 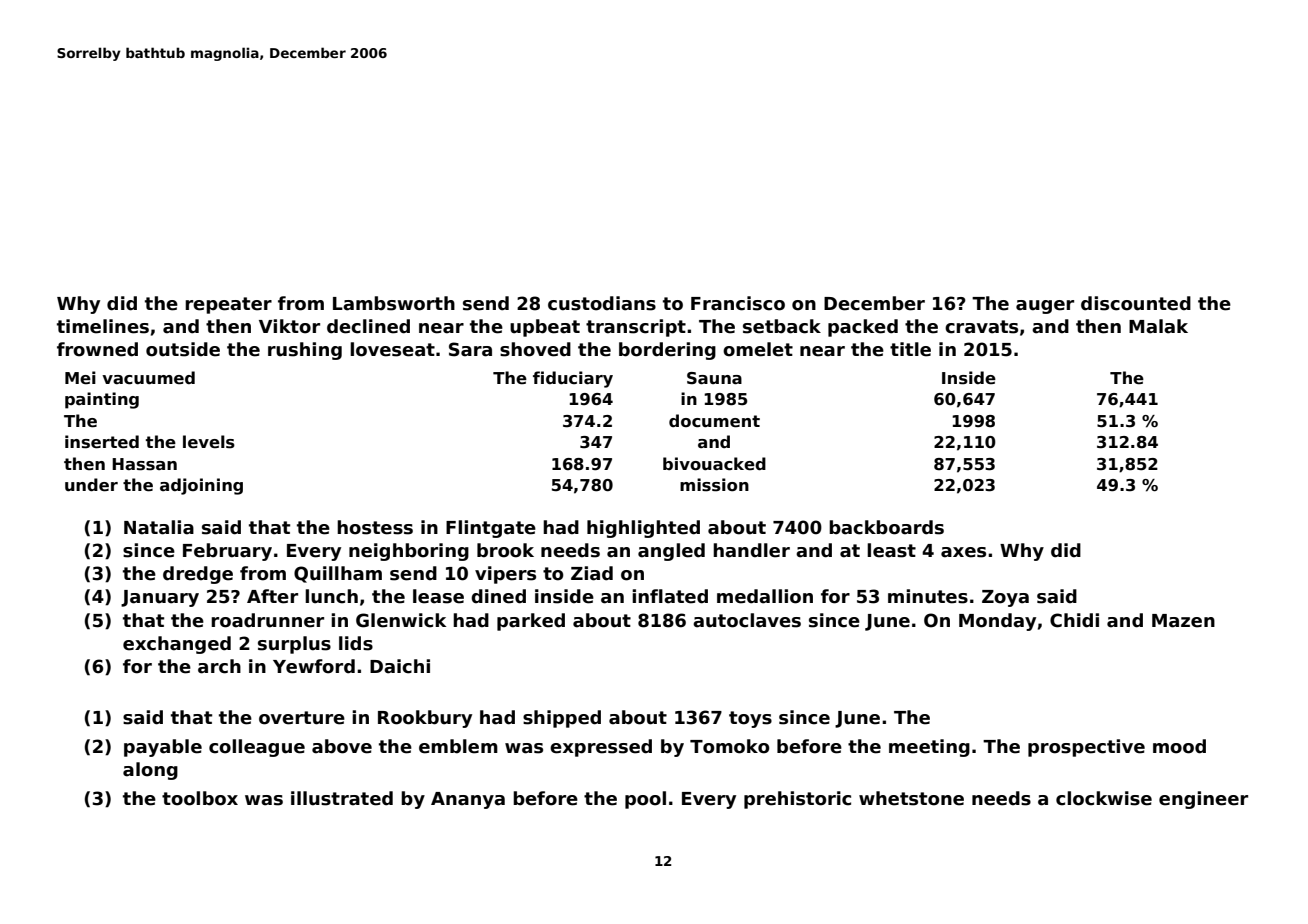 What do you see at coordinates (636, 328) in the screenshot?
I see `transcript` at bounding box center [636, 328].
